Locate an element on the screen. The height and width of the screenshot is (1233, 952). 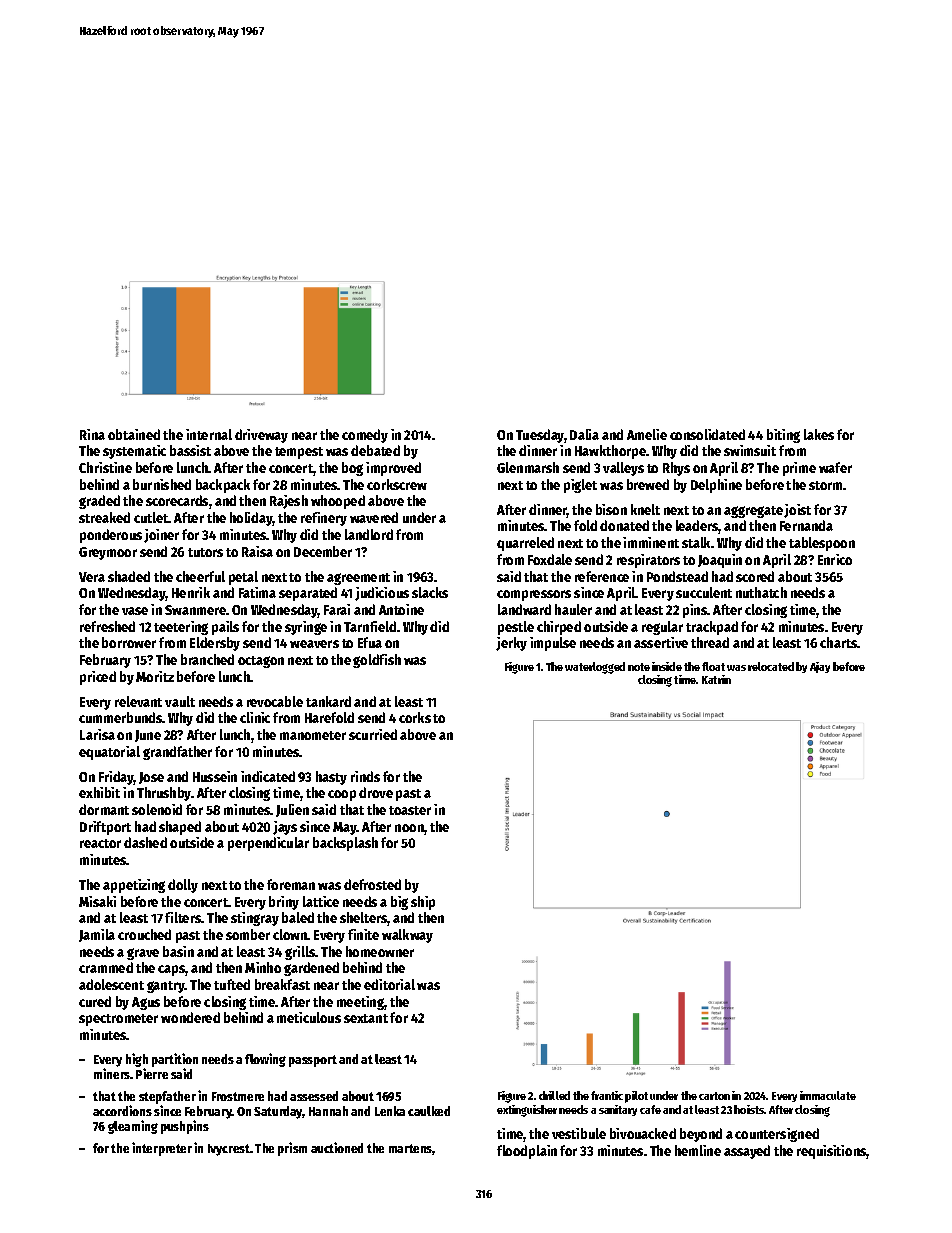
martens is located at coordinates (411, 1149).
